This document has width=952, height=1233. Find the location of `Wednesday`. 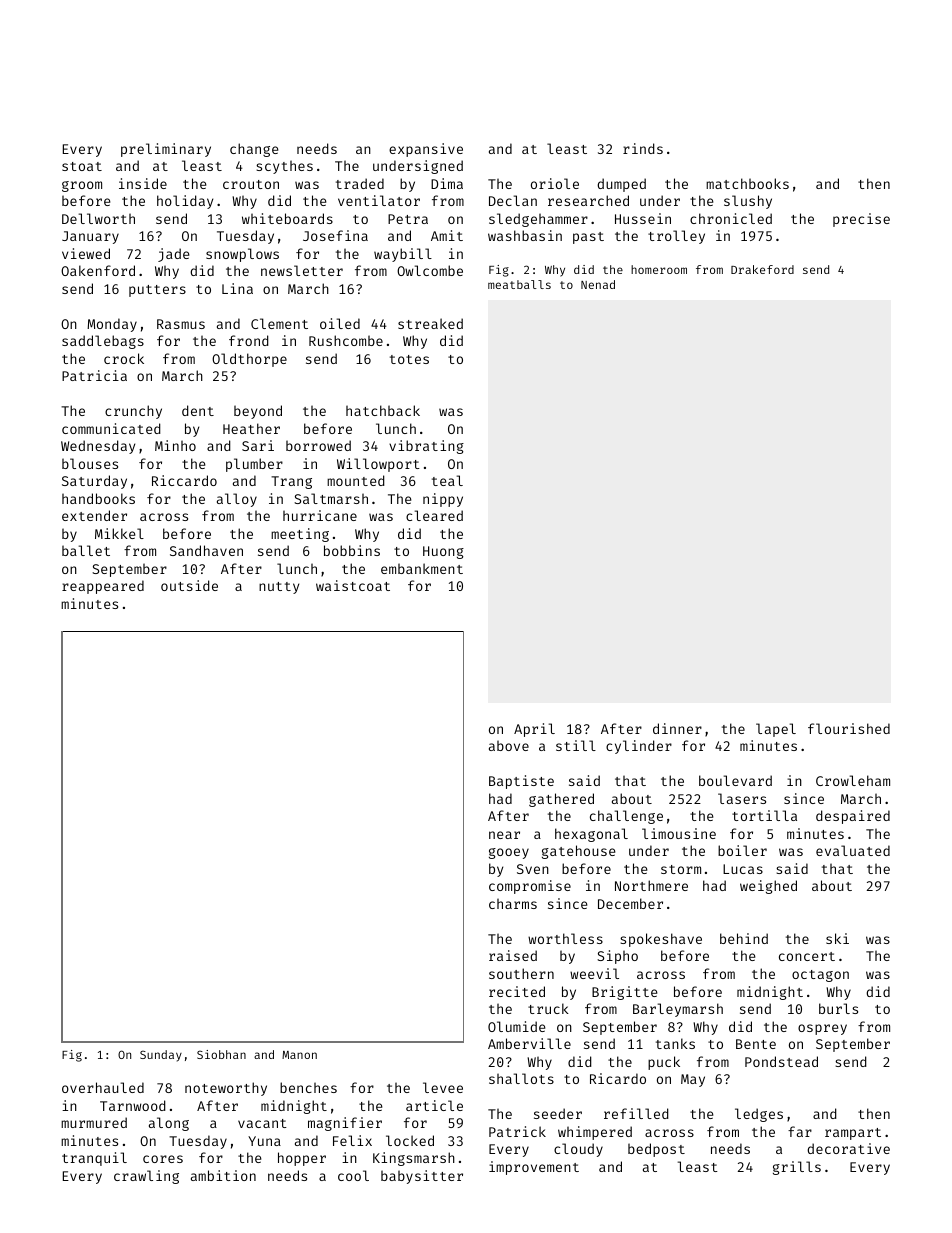

Wednesday is located at coordinates (98, 447).
